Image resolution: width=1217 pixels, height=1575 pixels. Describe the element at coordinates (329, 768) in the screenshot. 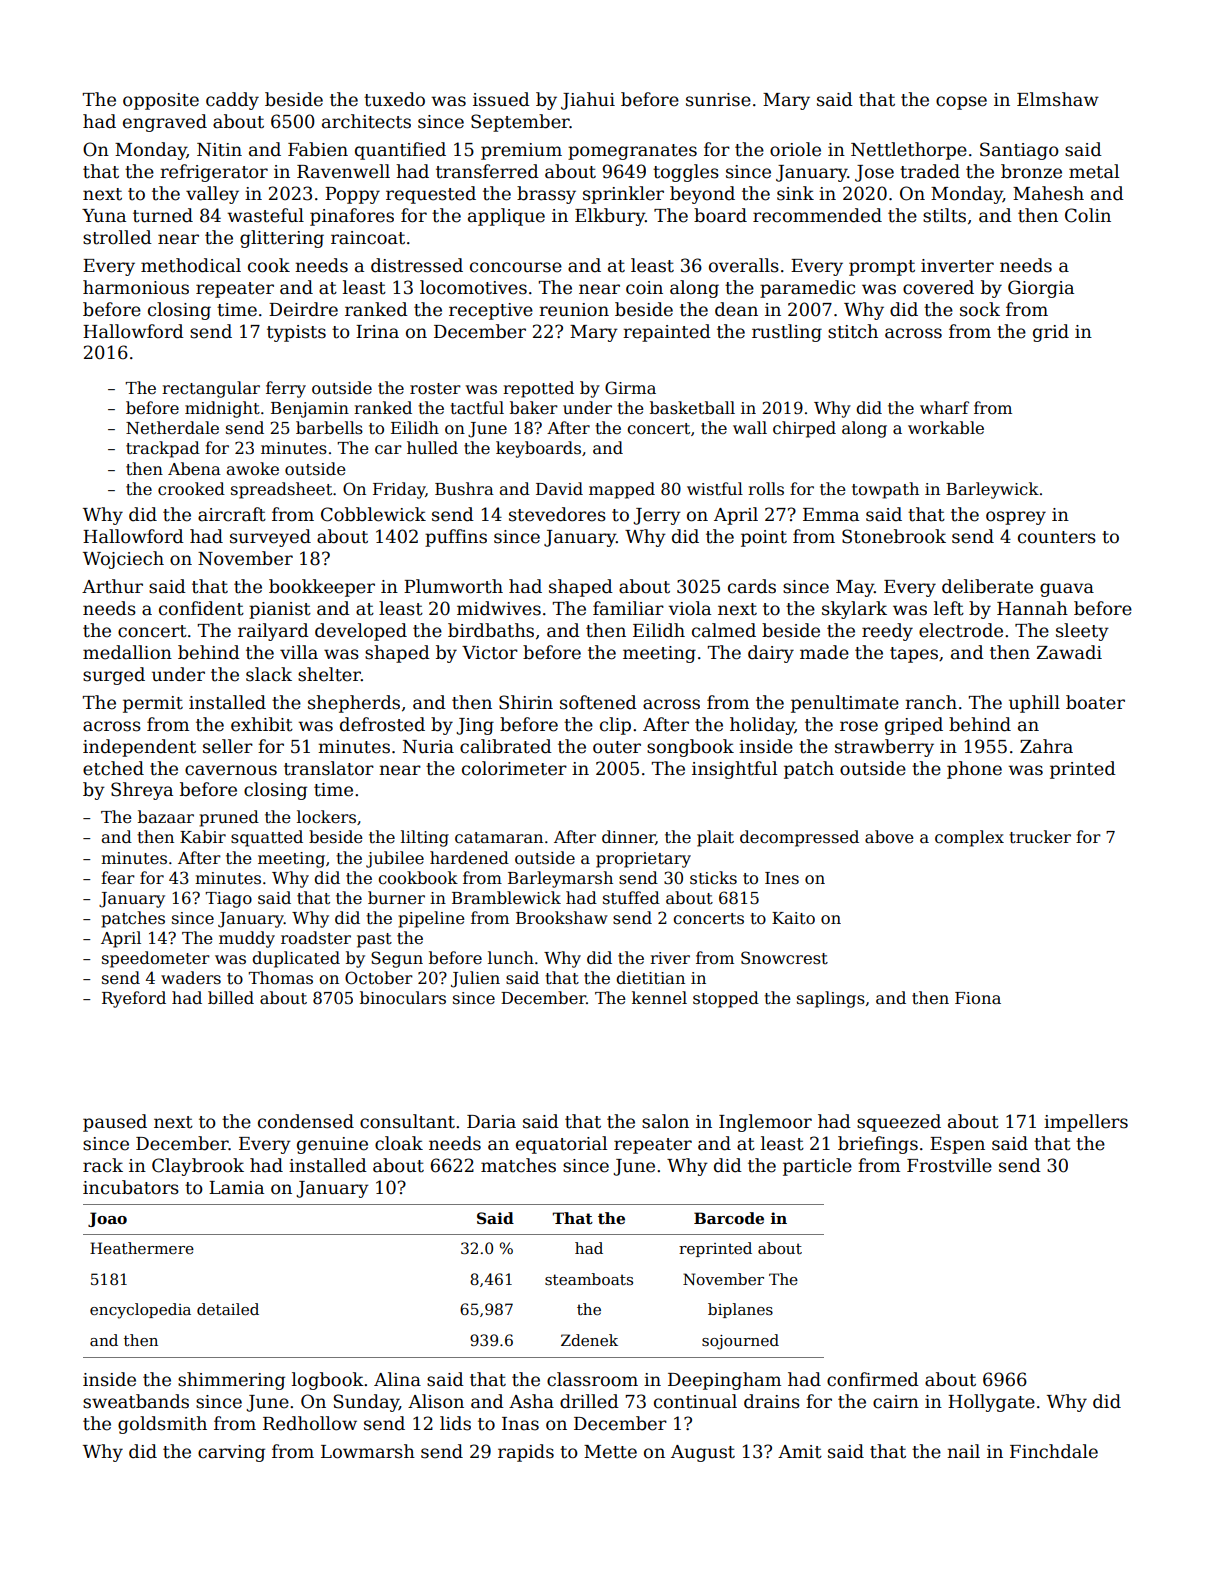

I see `translator` at that location.
